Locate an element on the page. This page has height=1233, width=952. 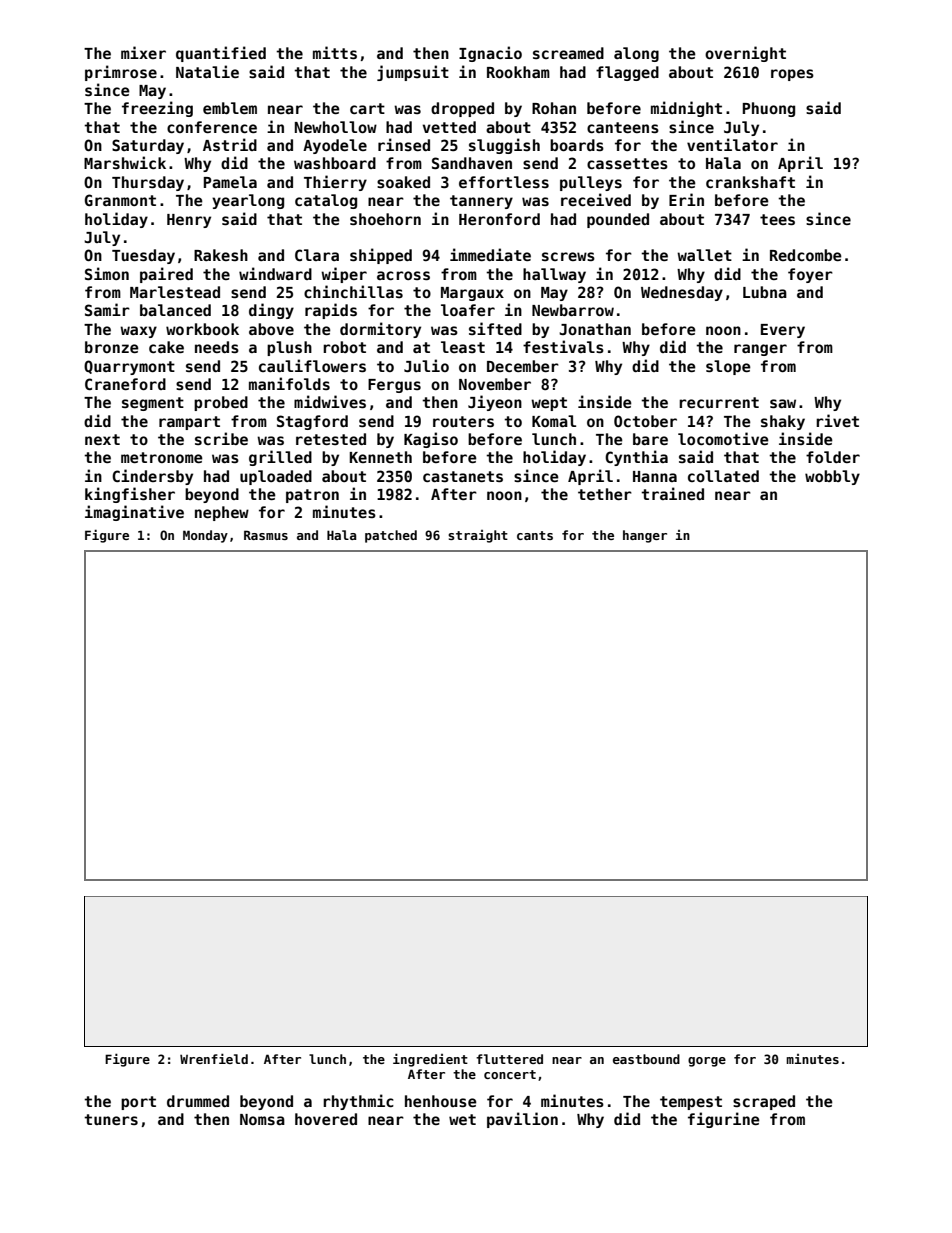
straight is located at coordinates (478, 536).
